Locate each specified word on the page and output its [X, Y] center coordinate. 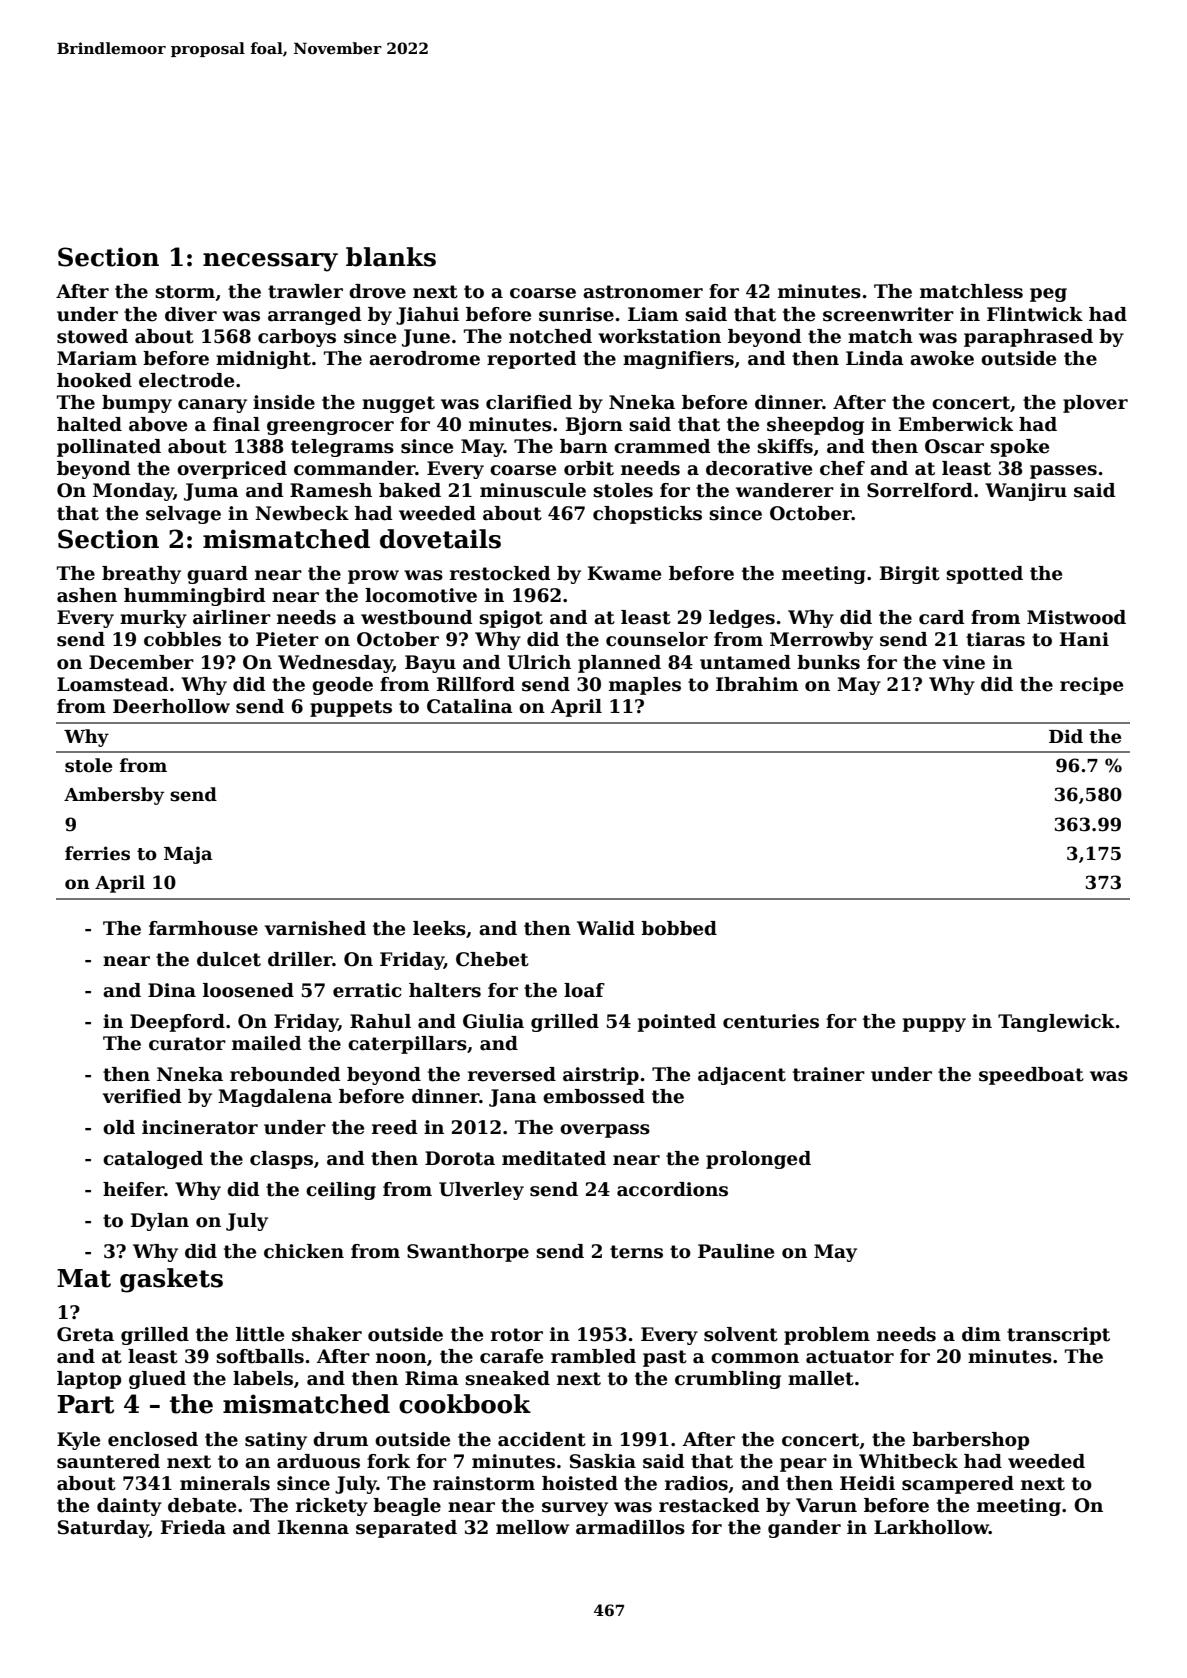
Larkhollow [931, 1527]
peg [1048, 295]
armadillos [630, 1527]
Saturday [103, 1529]
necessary [270, 262]
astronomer [643, 292]
